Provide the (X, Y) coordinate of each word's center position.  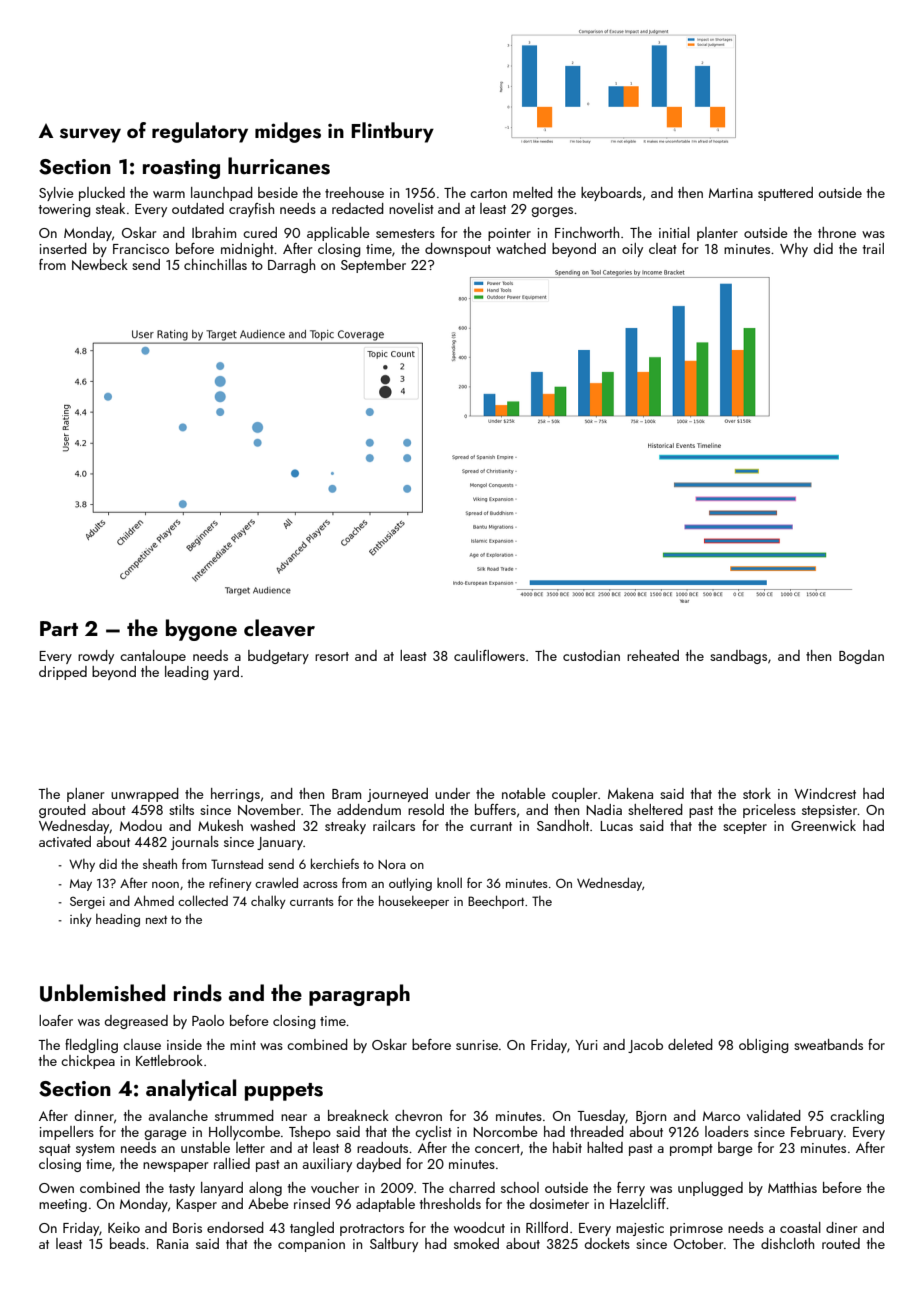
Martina (731, 193)
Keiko (124, 1227)
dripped (63, 673)
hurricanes (279, 166)
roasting (181, 169)
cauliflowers (489, 655)
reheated (653, 655)
